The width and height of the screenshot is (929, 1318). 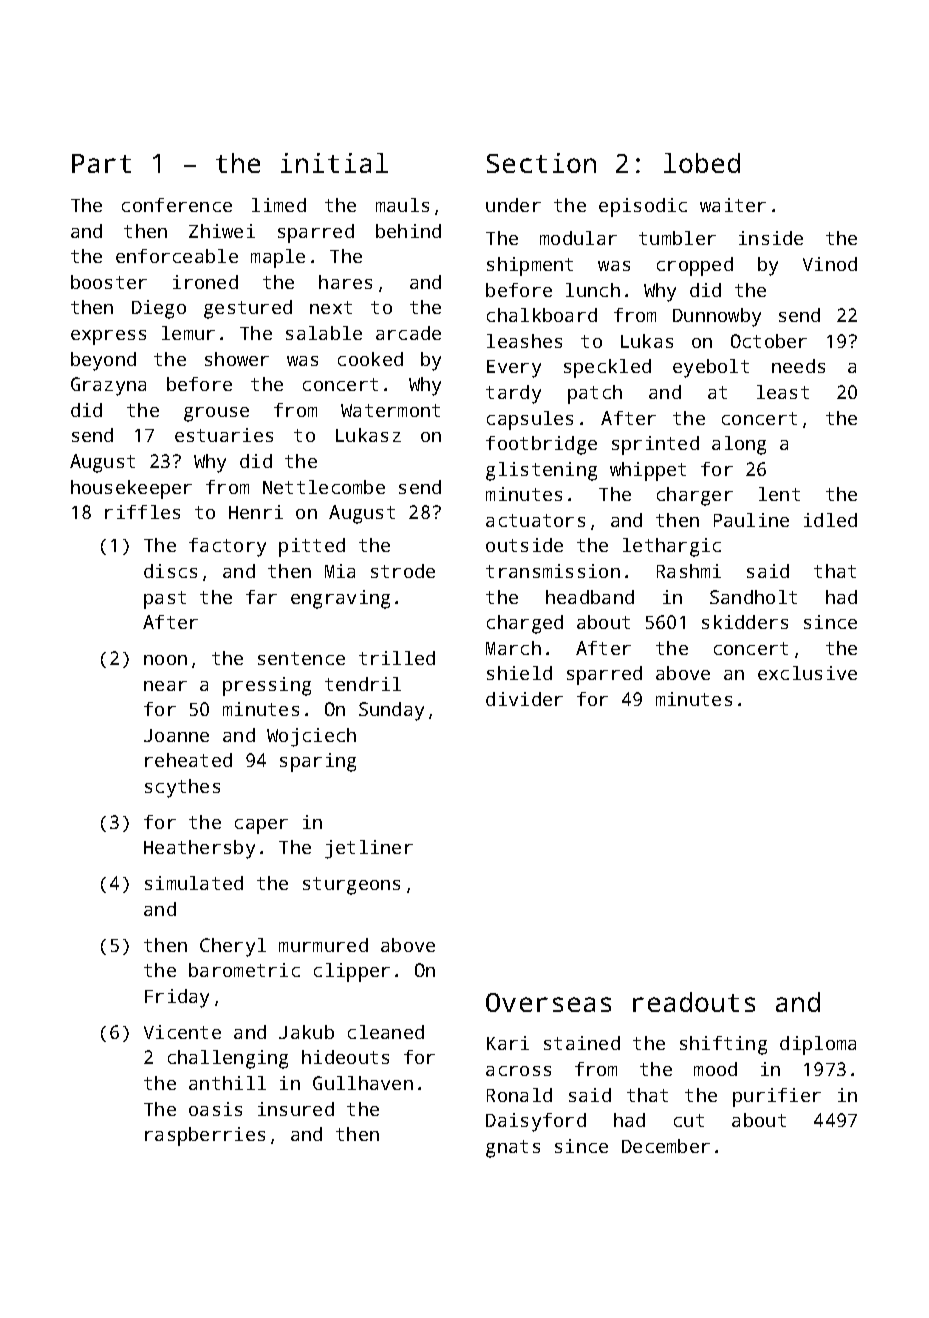 I want to click on Mia, so click(x=340, y=571).
